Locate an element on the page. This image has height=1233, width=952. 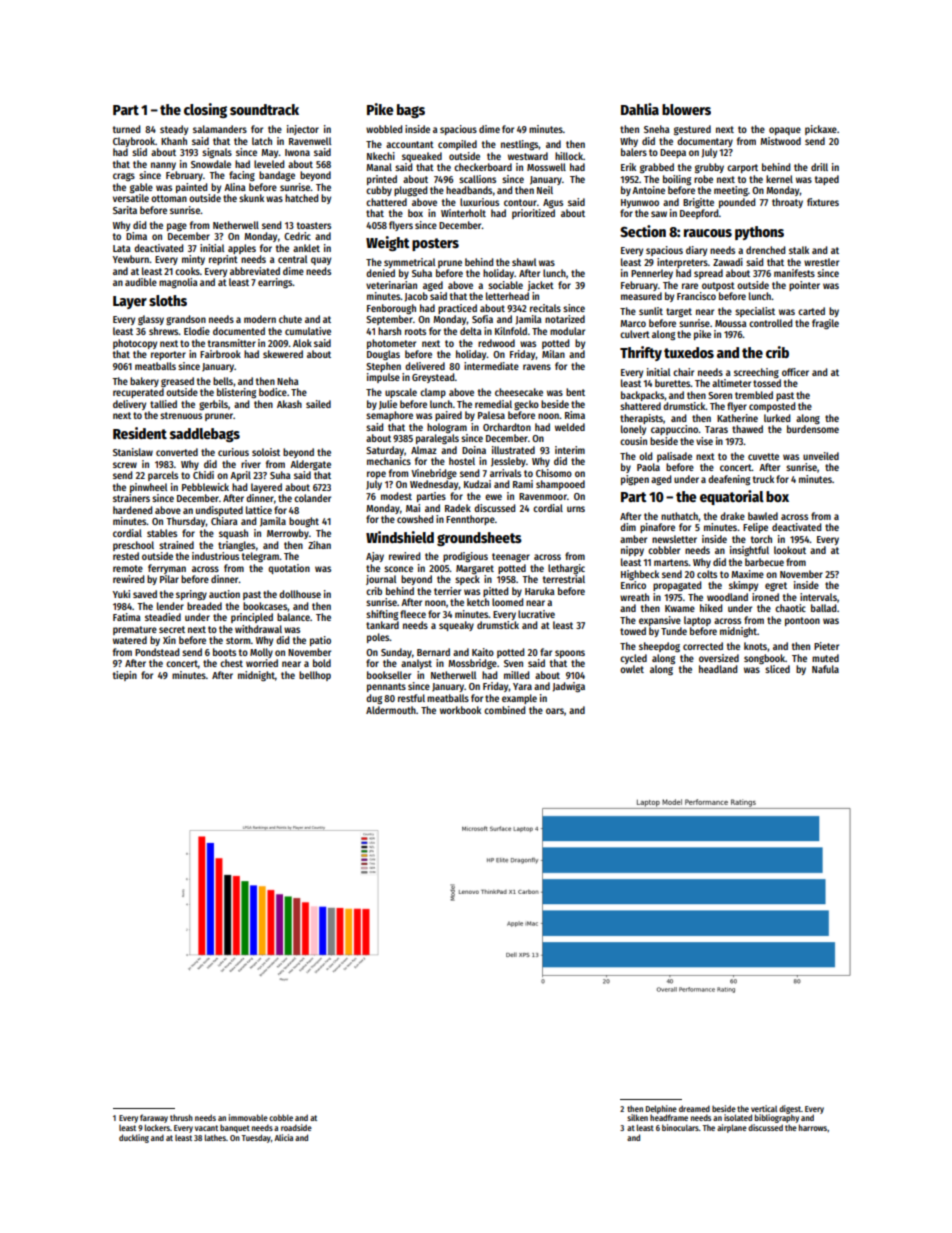
muted is located at coordinates (825, 658).
